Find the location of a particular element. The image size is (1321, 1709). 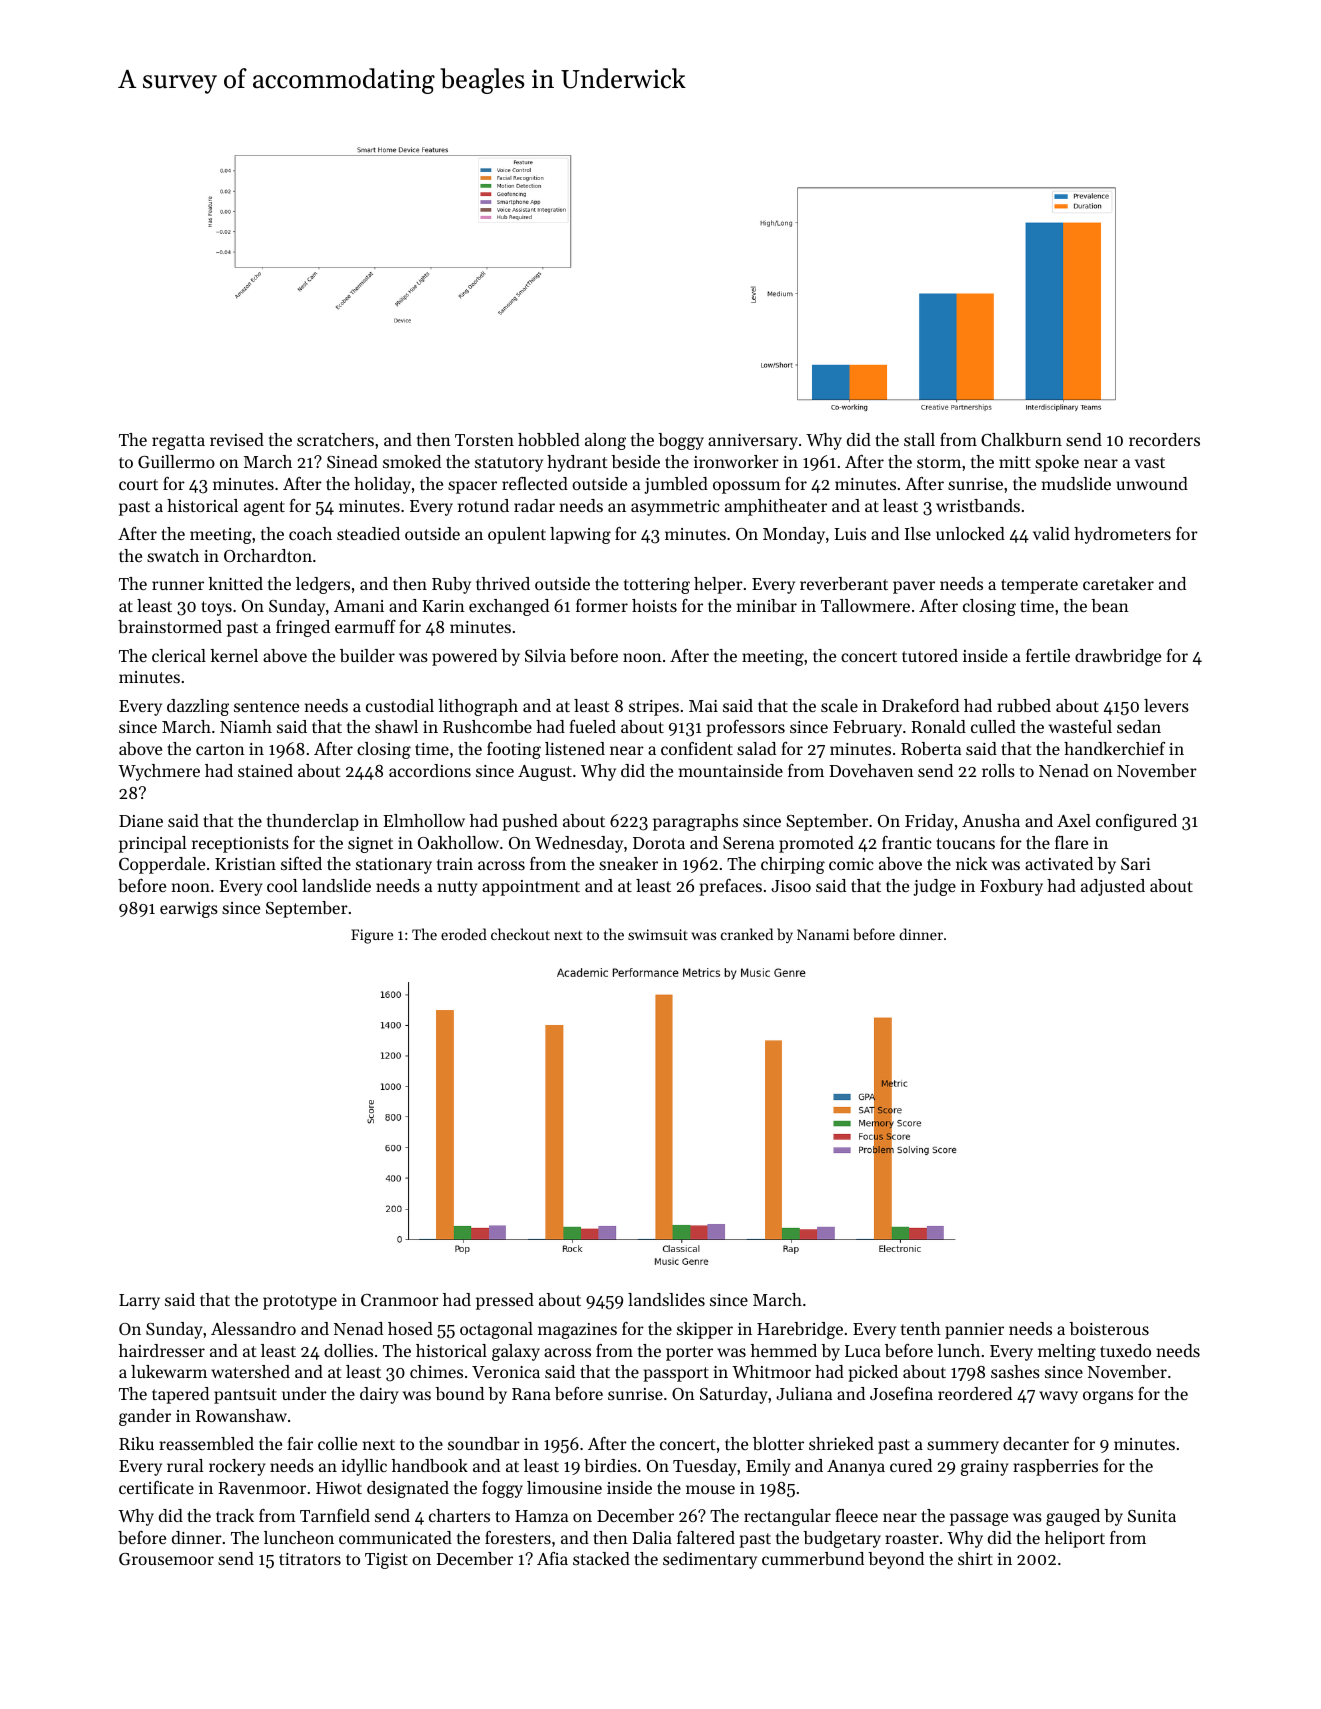

pannier is located at coordinates (974, 1331).
